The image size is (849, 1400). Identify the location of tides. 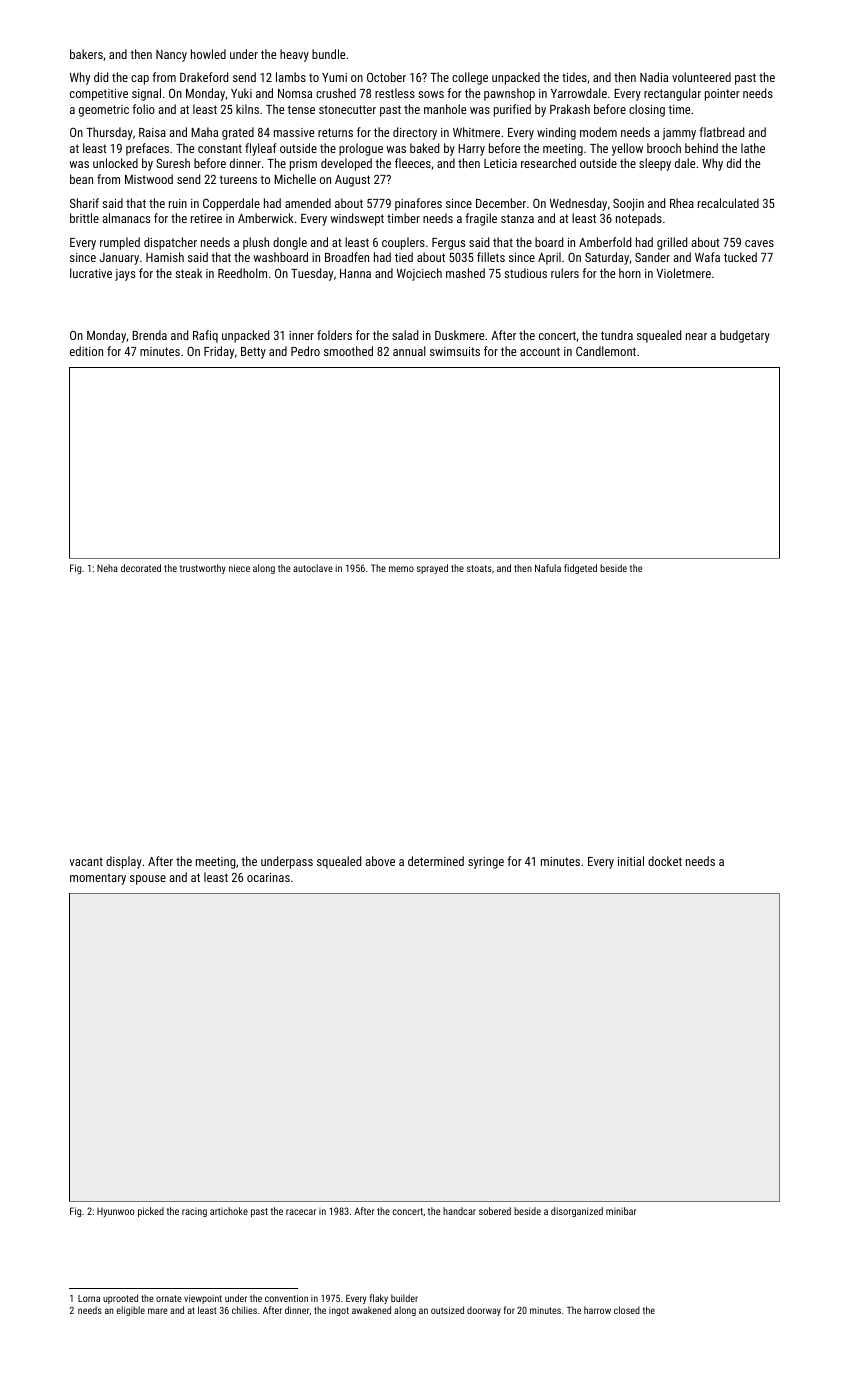
(574, 77).
